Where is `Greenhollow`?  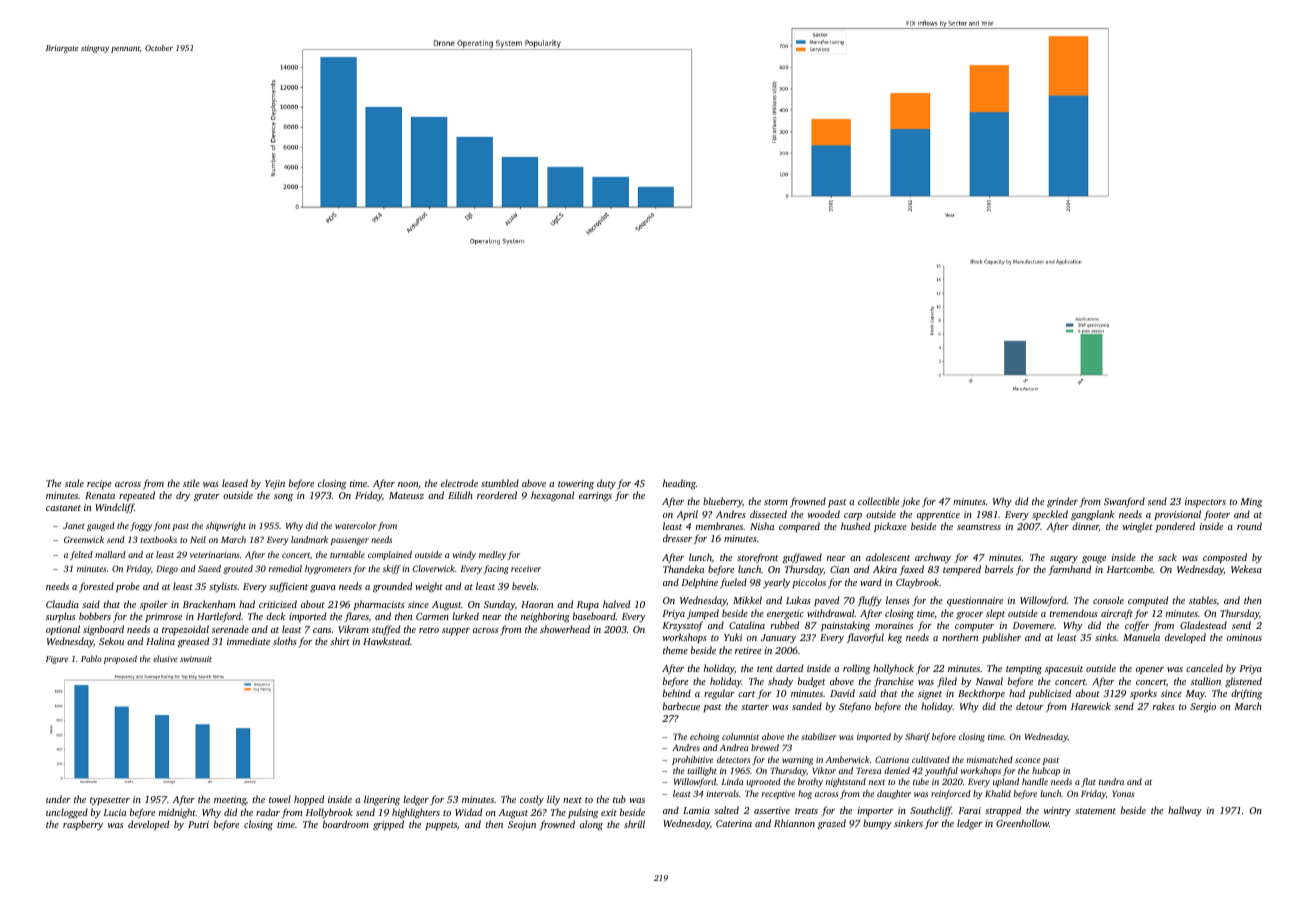
Greenhollow is located at coordinates (1022, 823).
